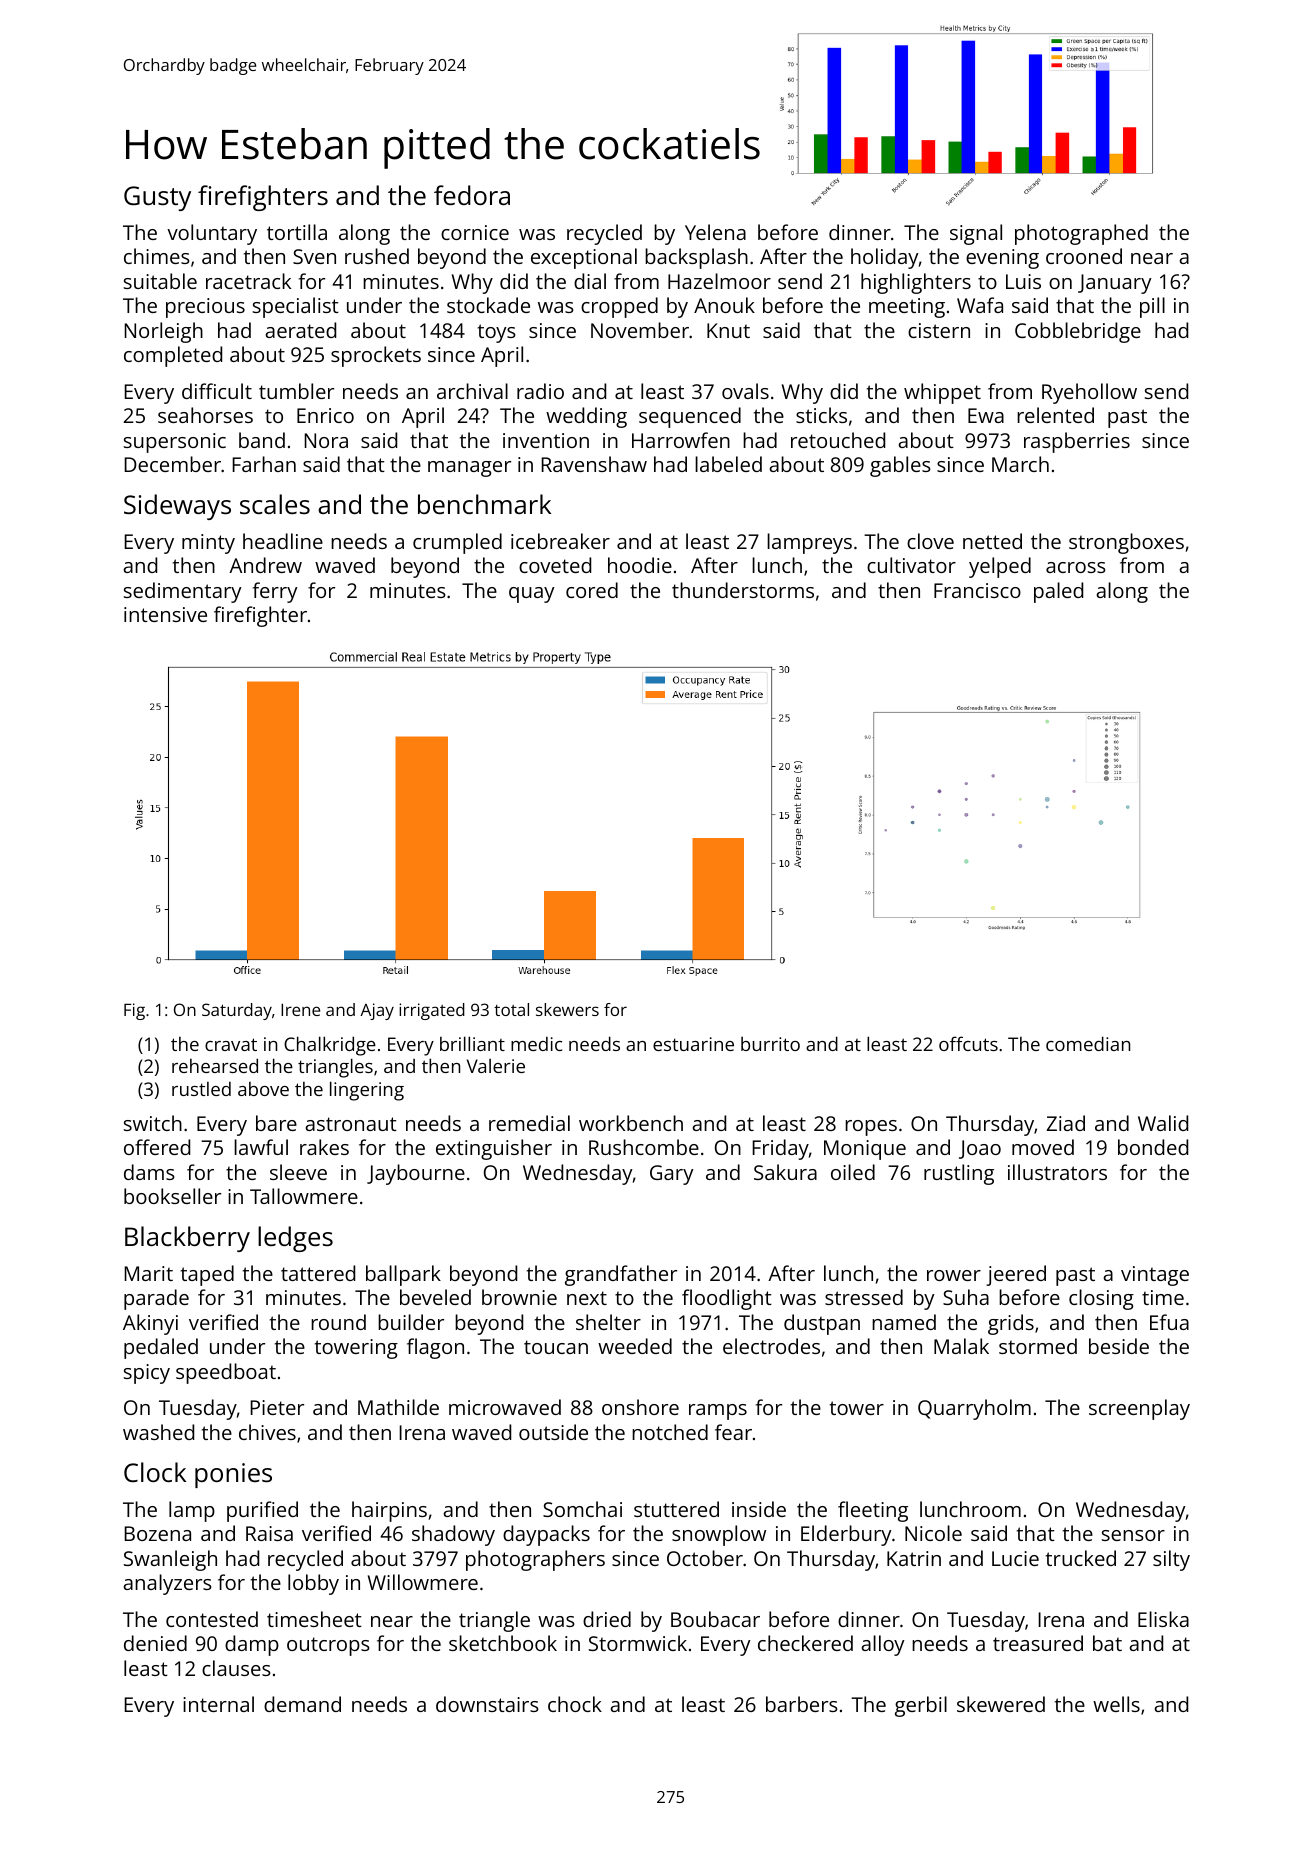 This screenshot has width=1313, height=1857. Describe the element at coordinates (472, 195) in the screenshot. I see `fedora` at that location.
